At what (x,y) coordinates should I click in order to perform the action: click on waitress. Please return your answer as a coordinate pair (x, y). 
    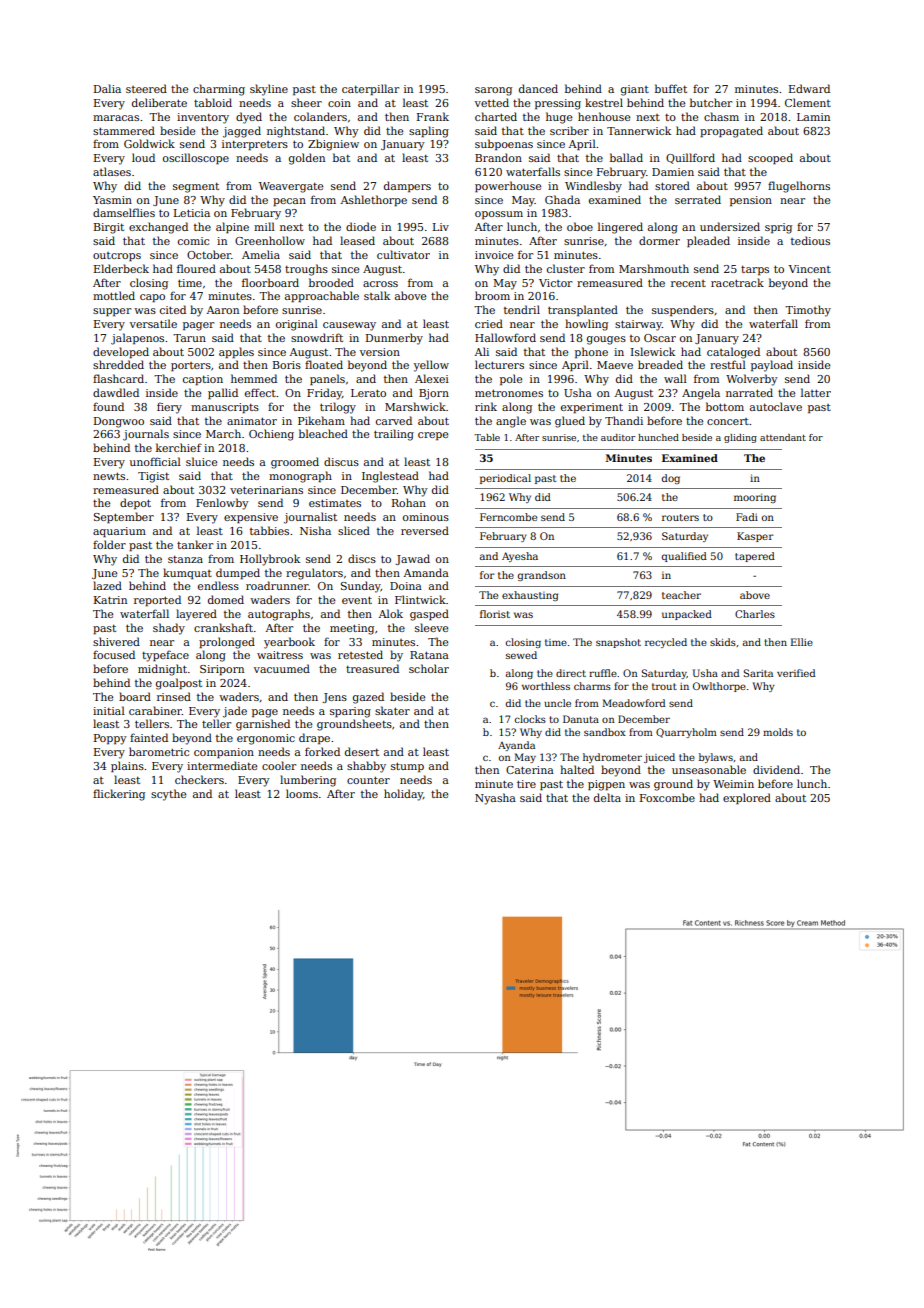
    Looking at the image, I should click on (280, 655).
